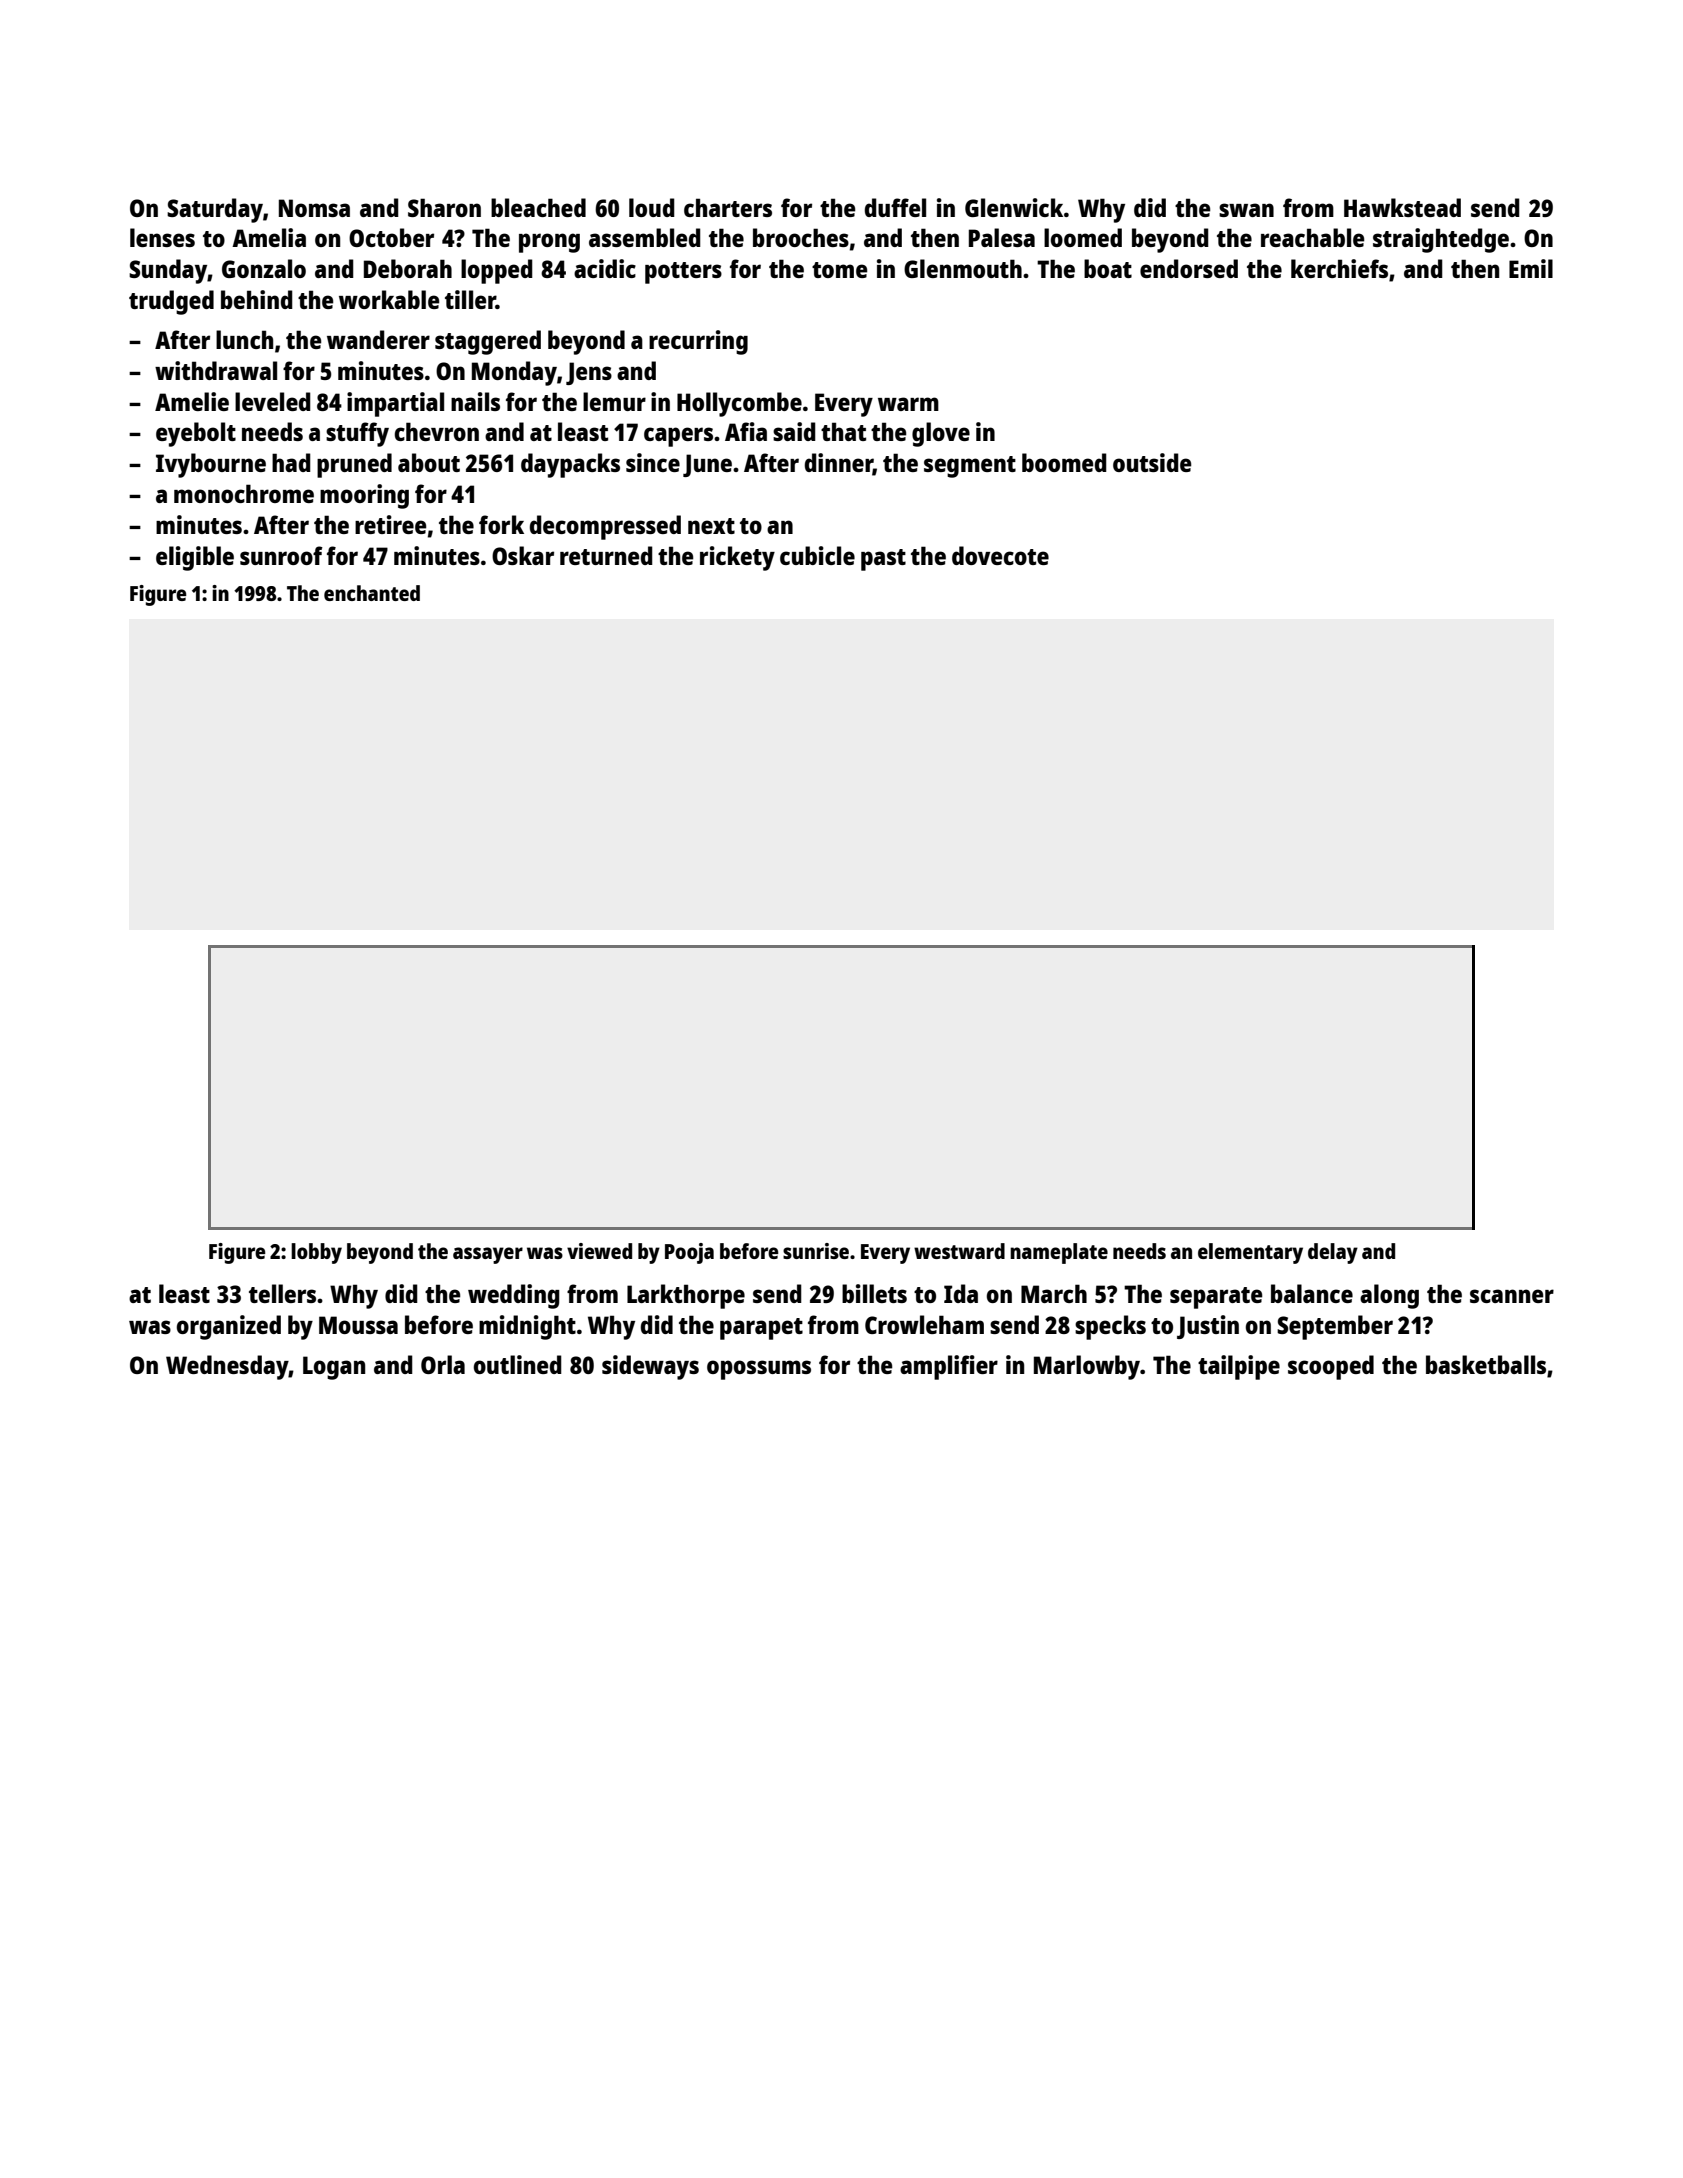 The image size is (1683, 2178). I want to click on dovecote, so click(1000, 555).
